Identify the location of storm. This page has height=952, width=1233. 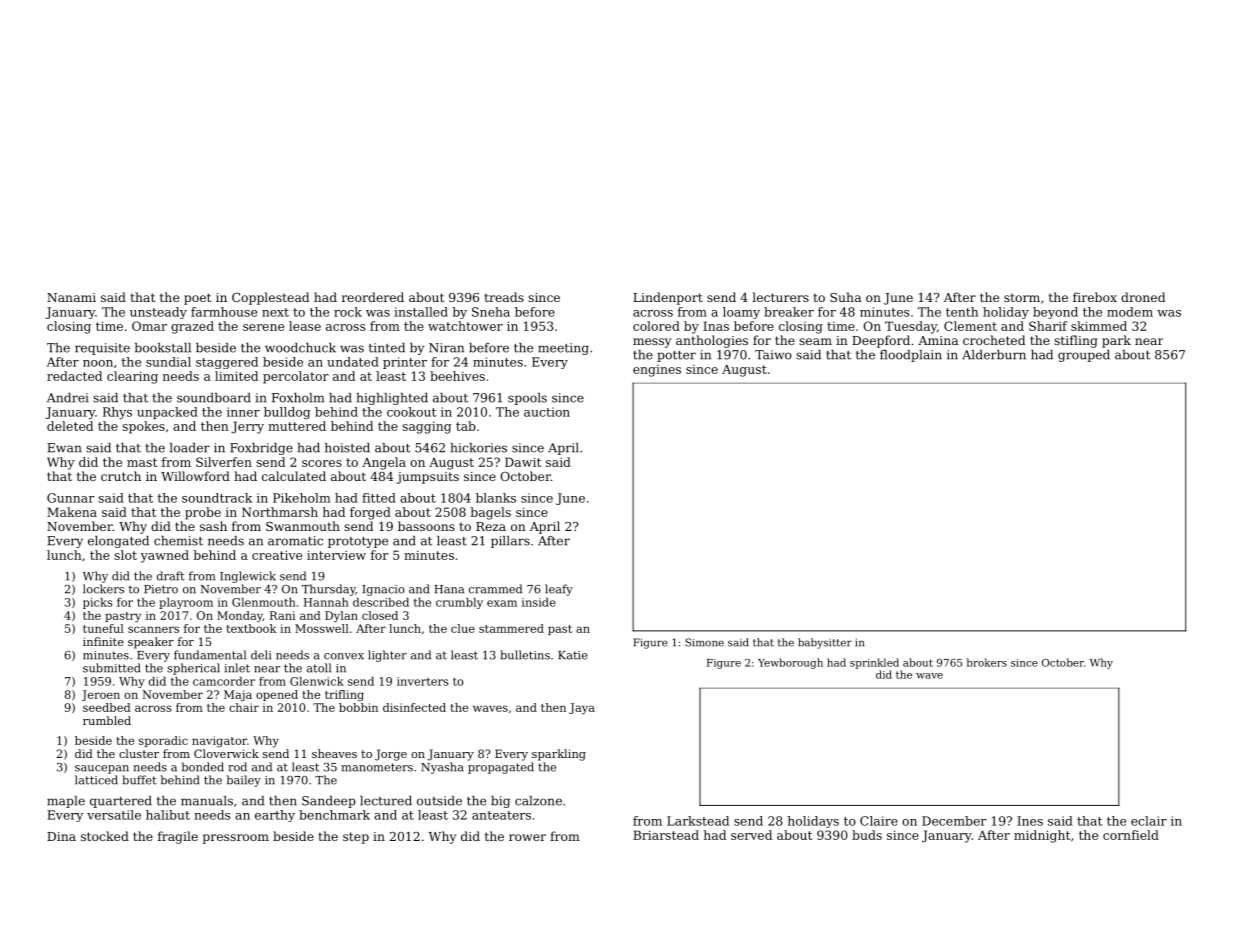
(1022, 297).
